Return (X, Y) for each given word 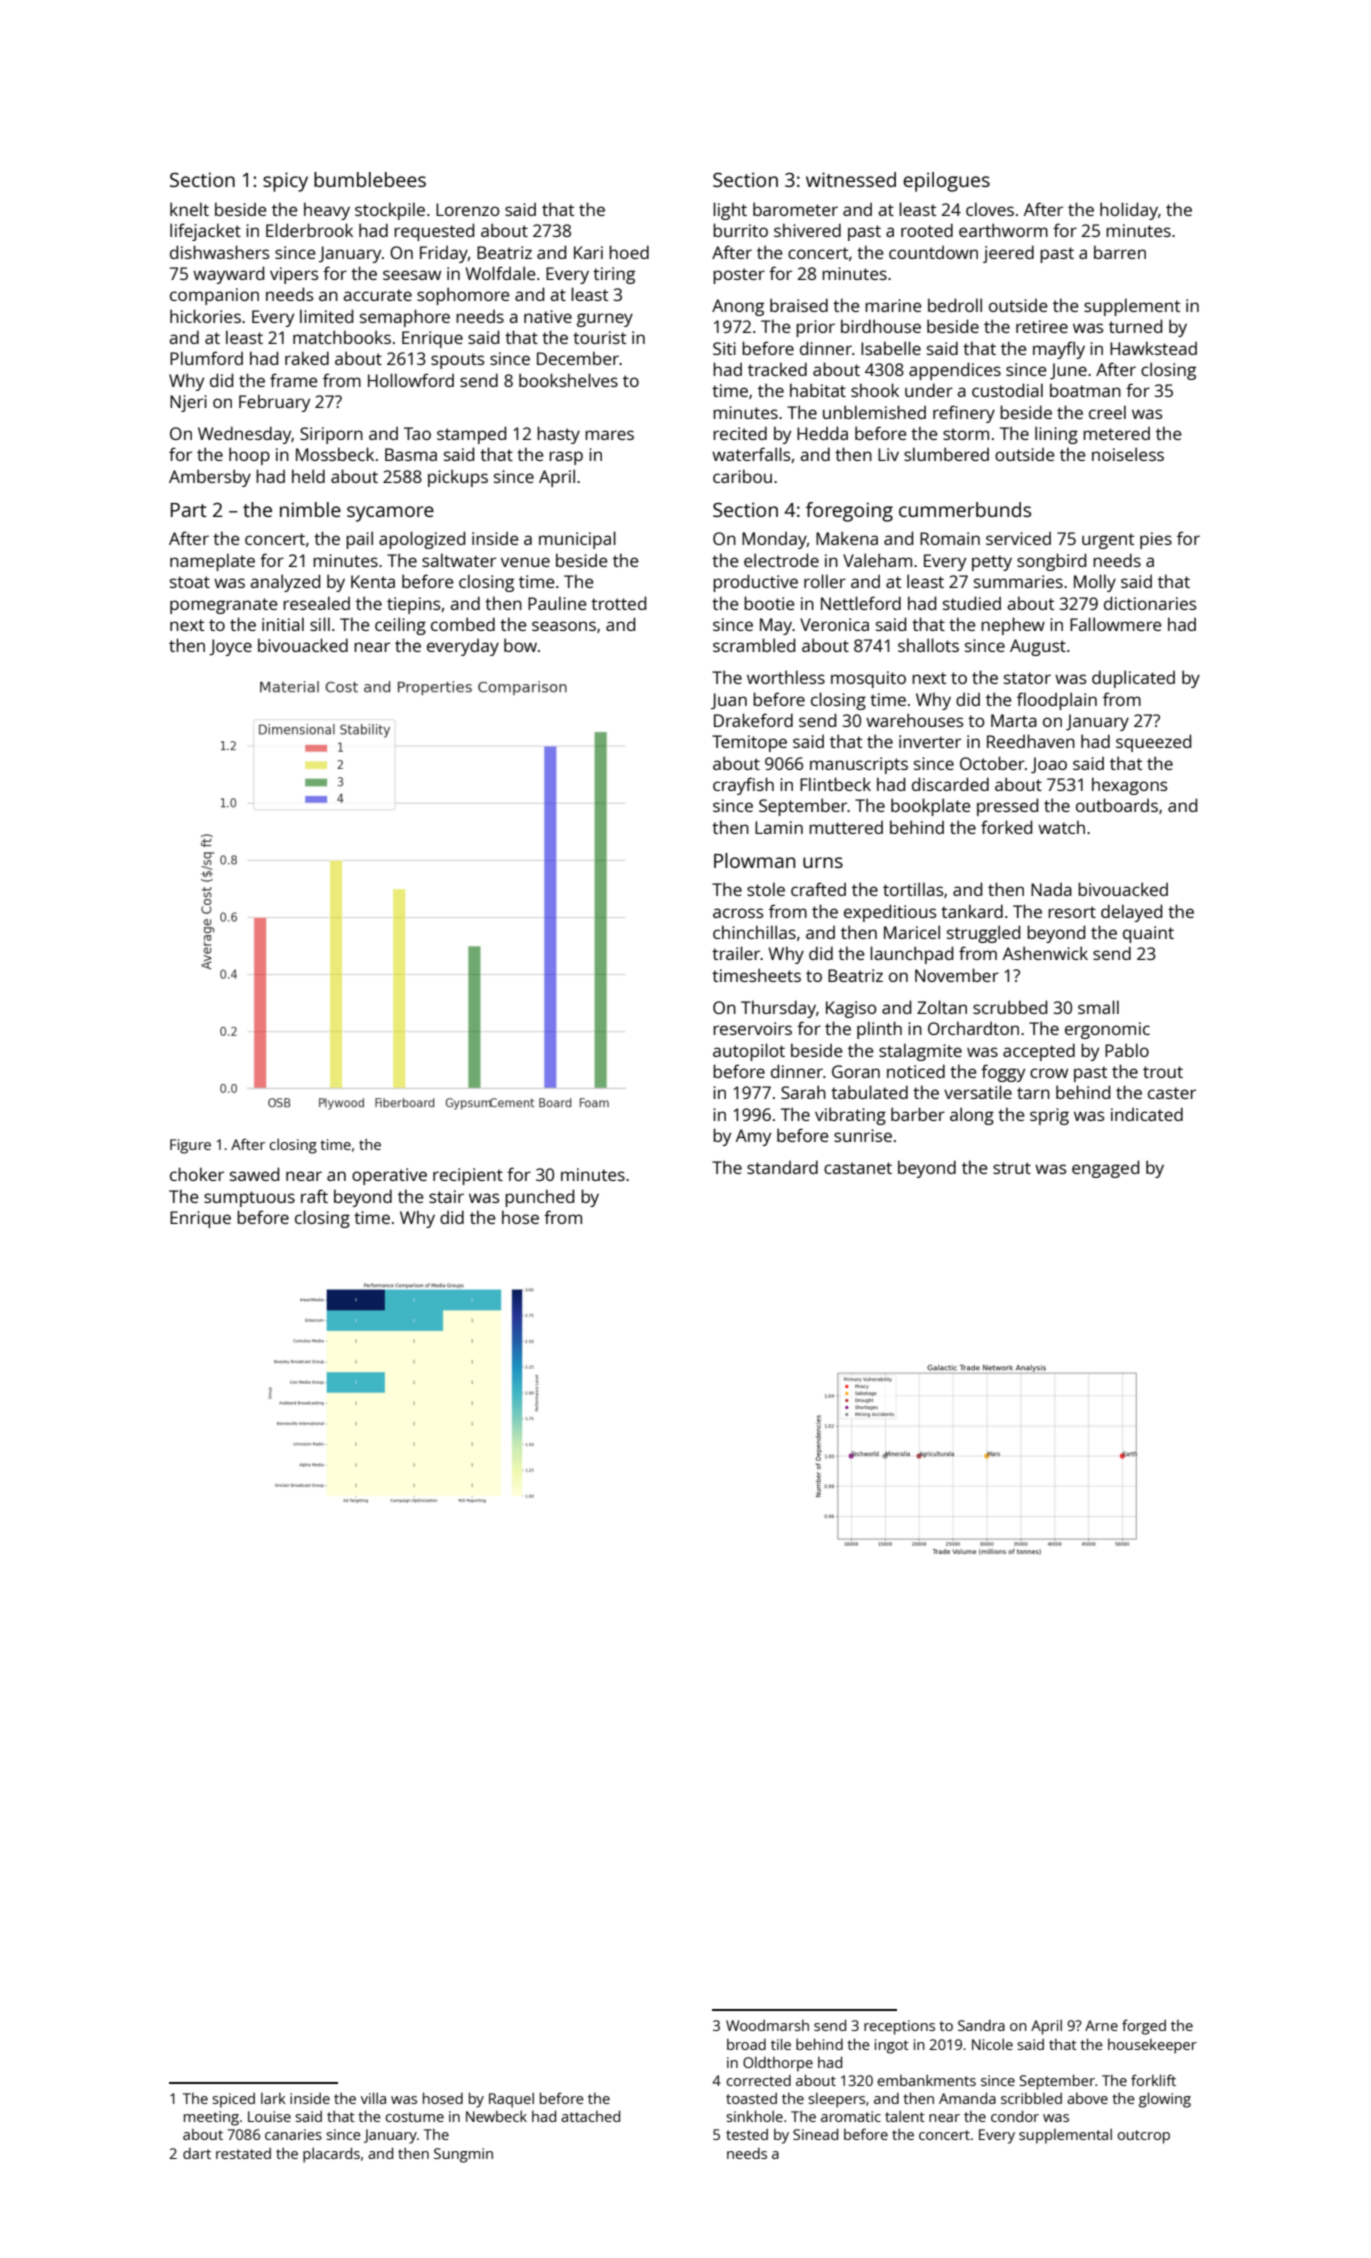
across (738, 913)
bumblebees (370, 179)
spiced (233, 2100)
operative (389, 1176)
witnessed (851, 179)
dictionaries (1150, 603)
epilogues (946, 182)
